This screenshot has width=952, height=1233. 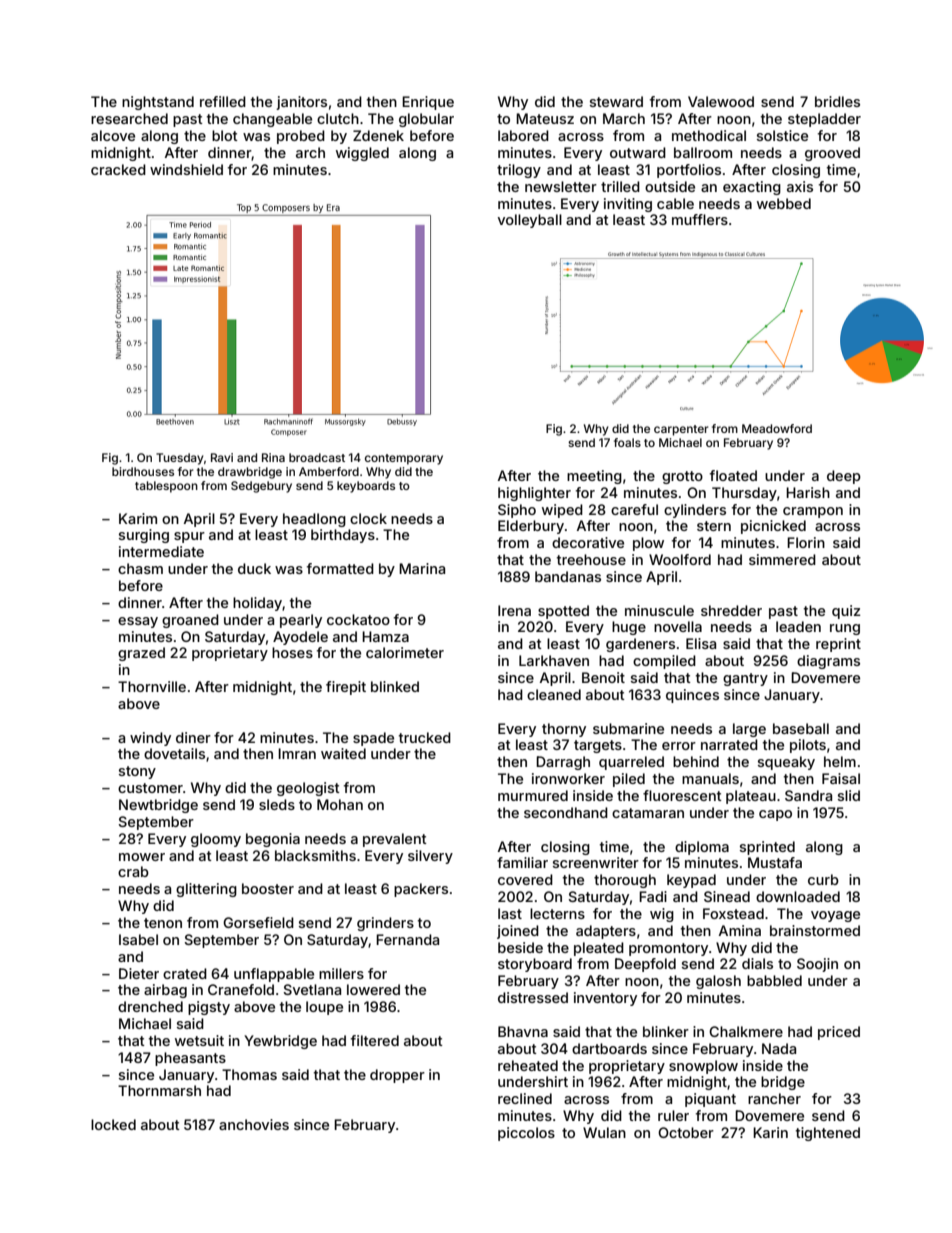 What do you see at coordinates (163, 923) in the screenshot?
I see `tenon` at bounding box center [163, 923].
